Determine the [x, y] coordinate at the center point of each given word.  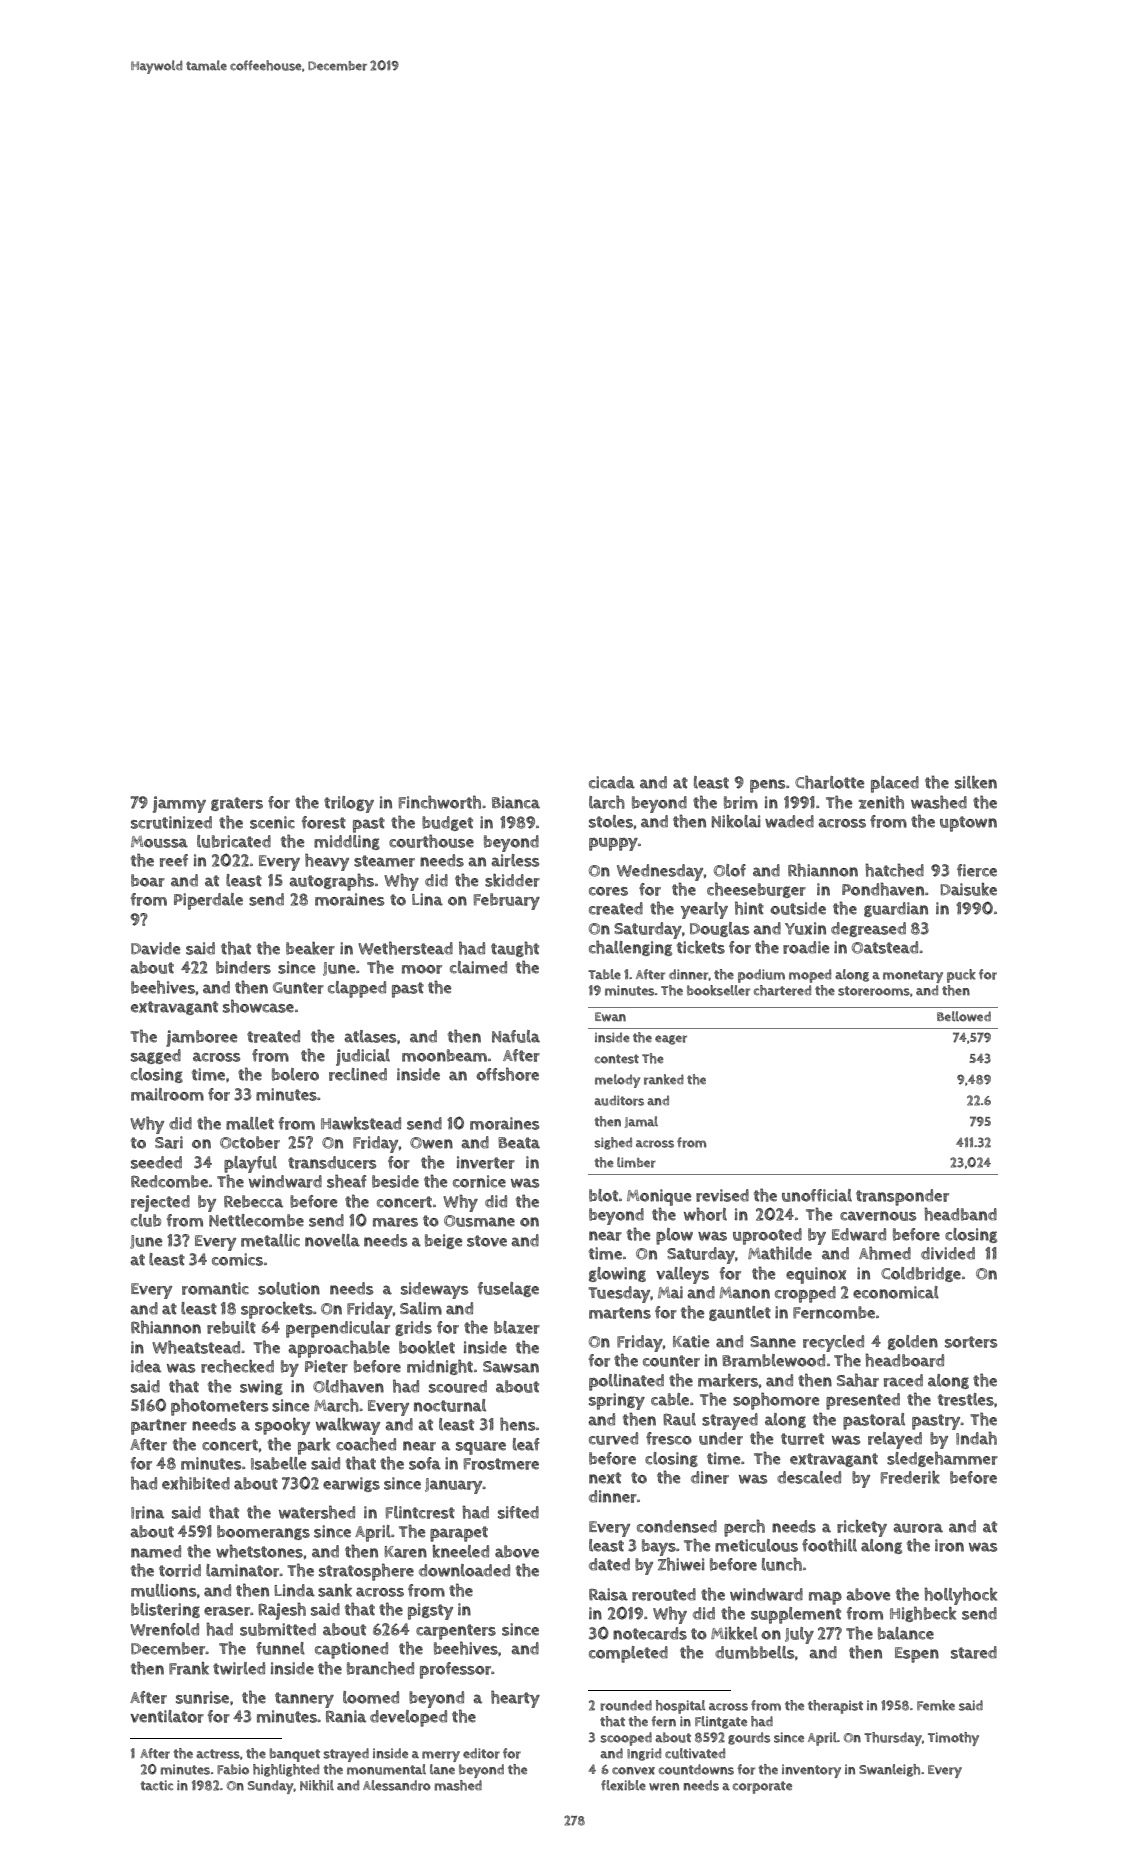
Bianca [516, 802]
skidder [512, 880]
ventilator [167, 1716]
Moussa [159, 842]
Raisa [608, 1594]
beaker [310, 948]
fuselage [508, 1289]
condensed [677, 1526]
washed [939, 802]
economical [896, 1292]
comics [237, 1259]
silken [976, 782]
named [156, 1551]
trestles [966, 1399]
